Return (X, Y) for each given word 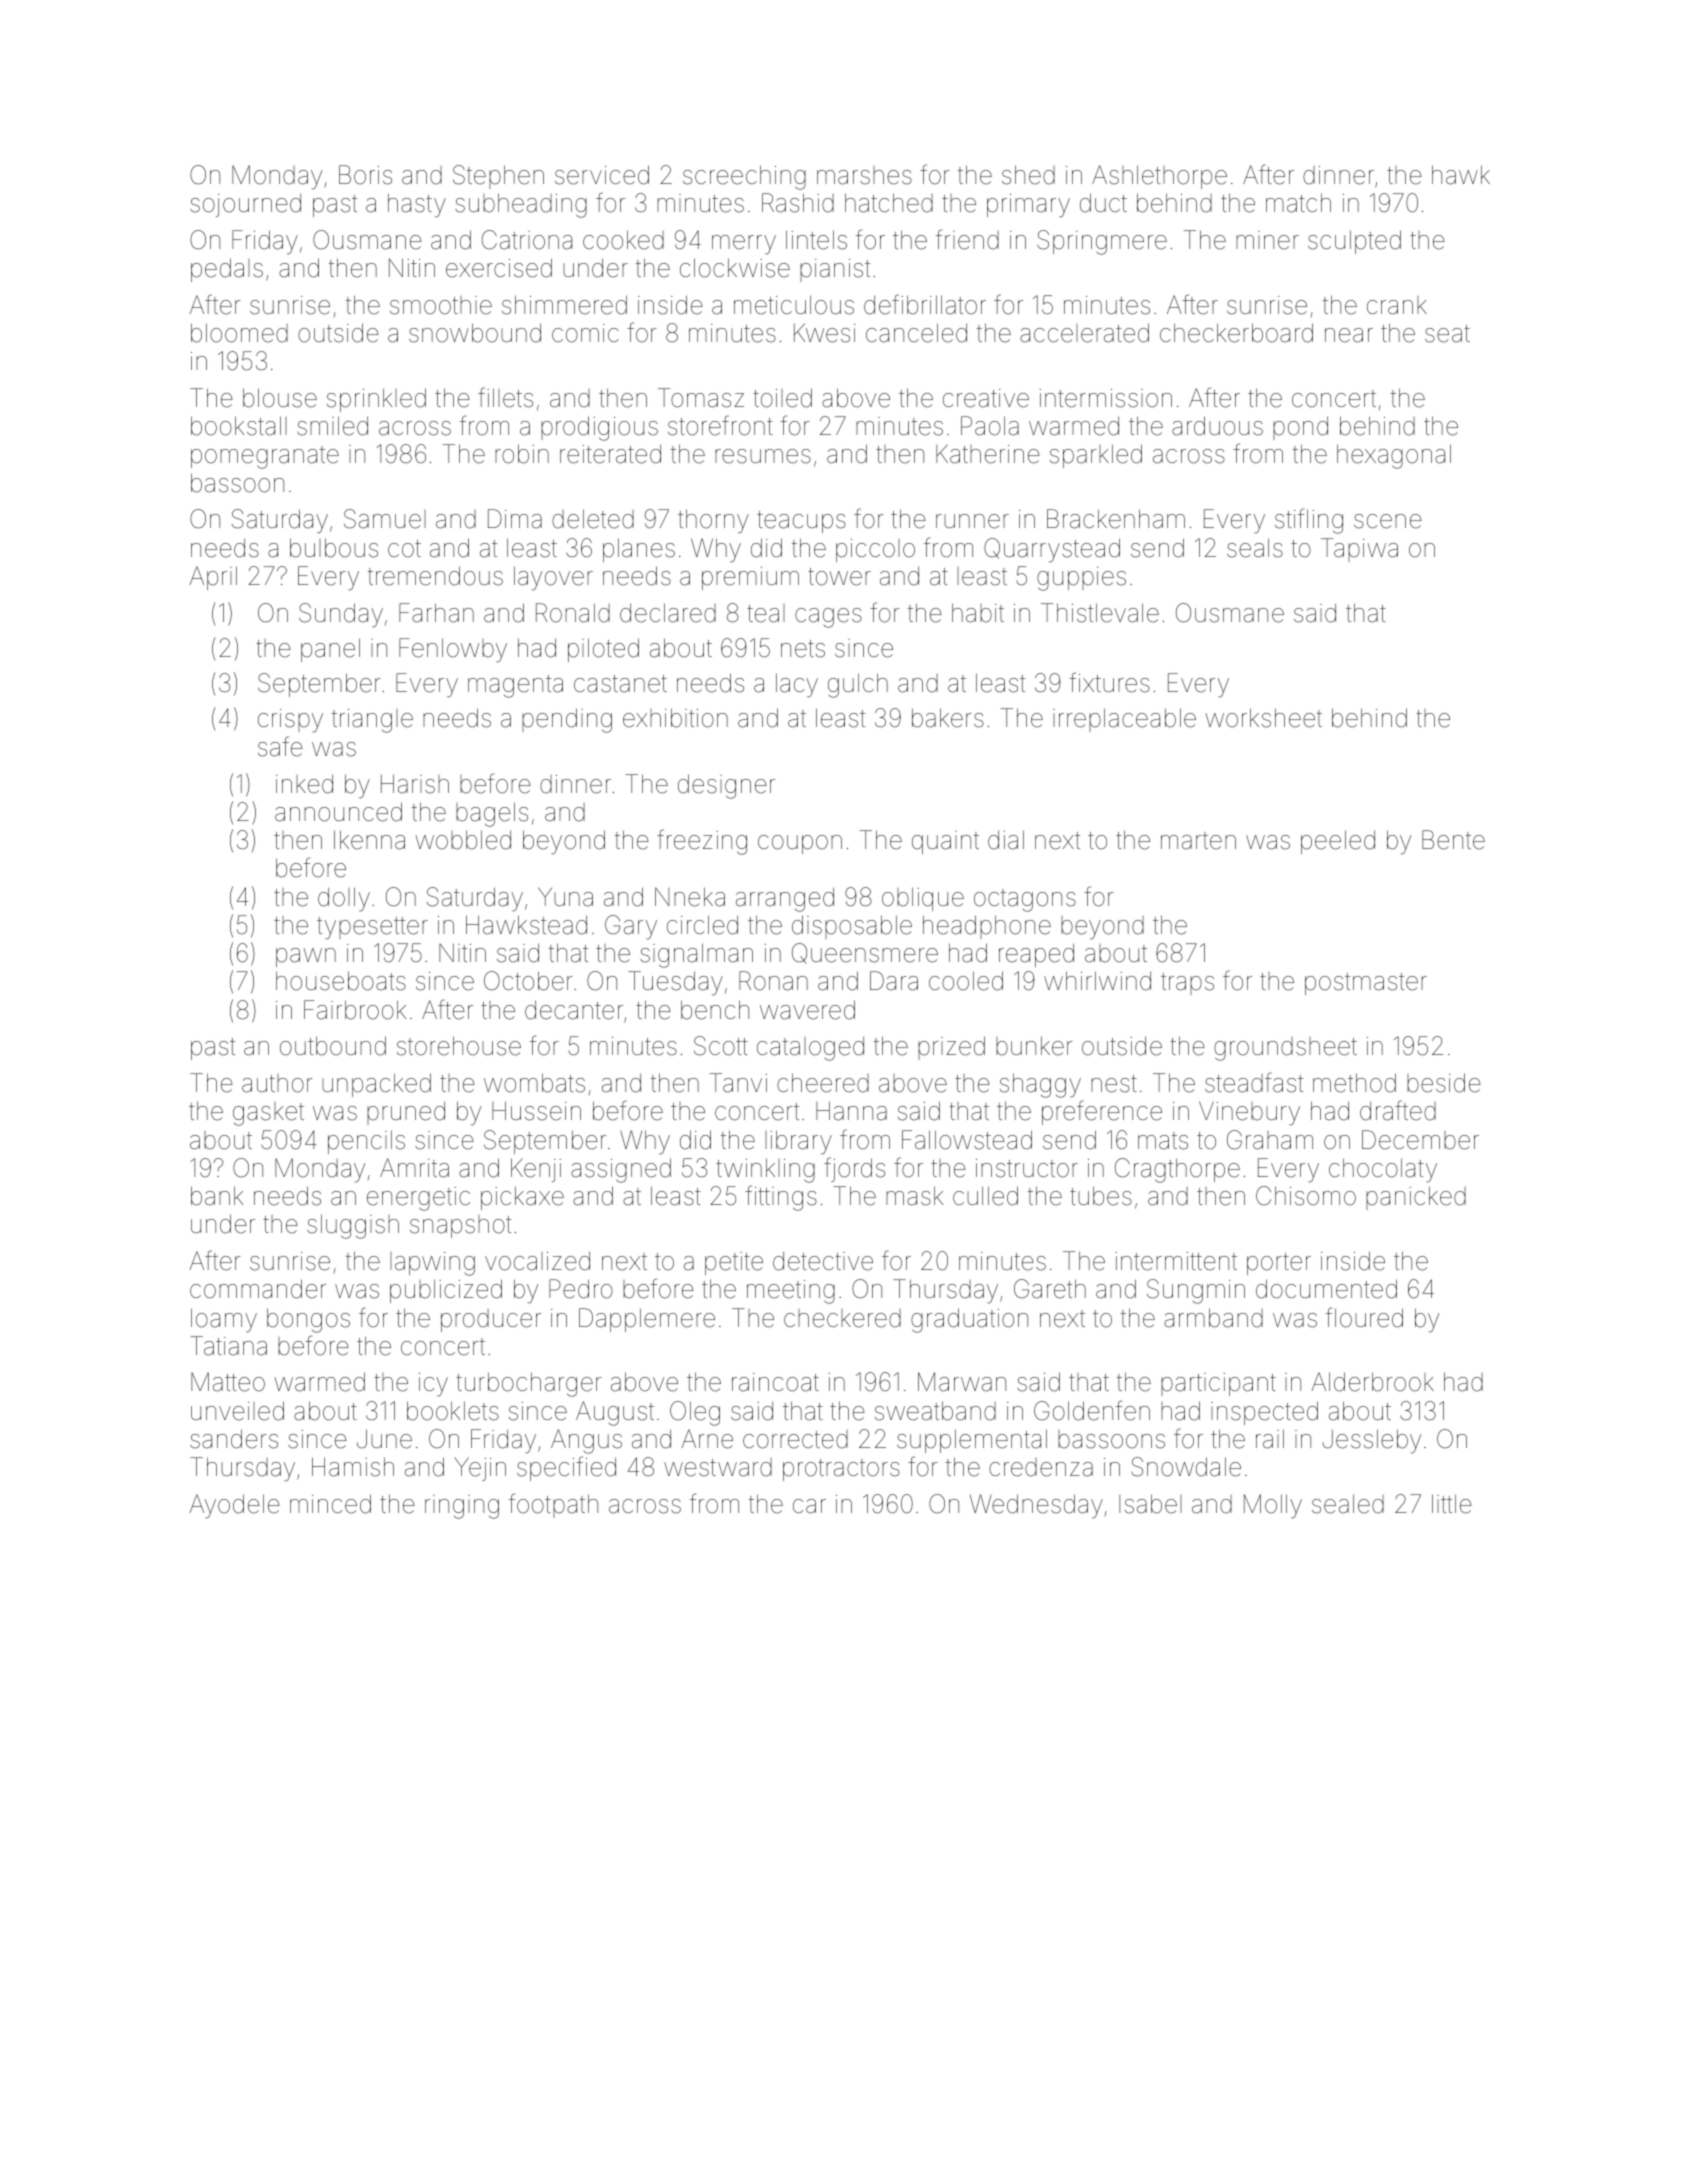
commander (258, 1289)
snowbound (475, 333)
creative (986, 398)
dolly (344, 899)
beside (1444, 1083)
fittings (781, 1198)
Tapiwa (1359, 550)
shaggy (1040, 1085)
